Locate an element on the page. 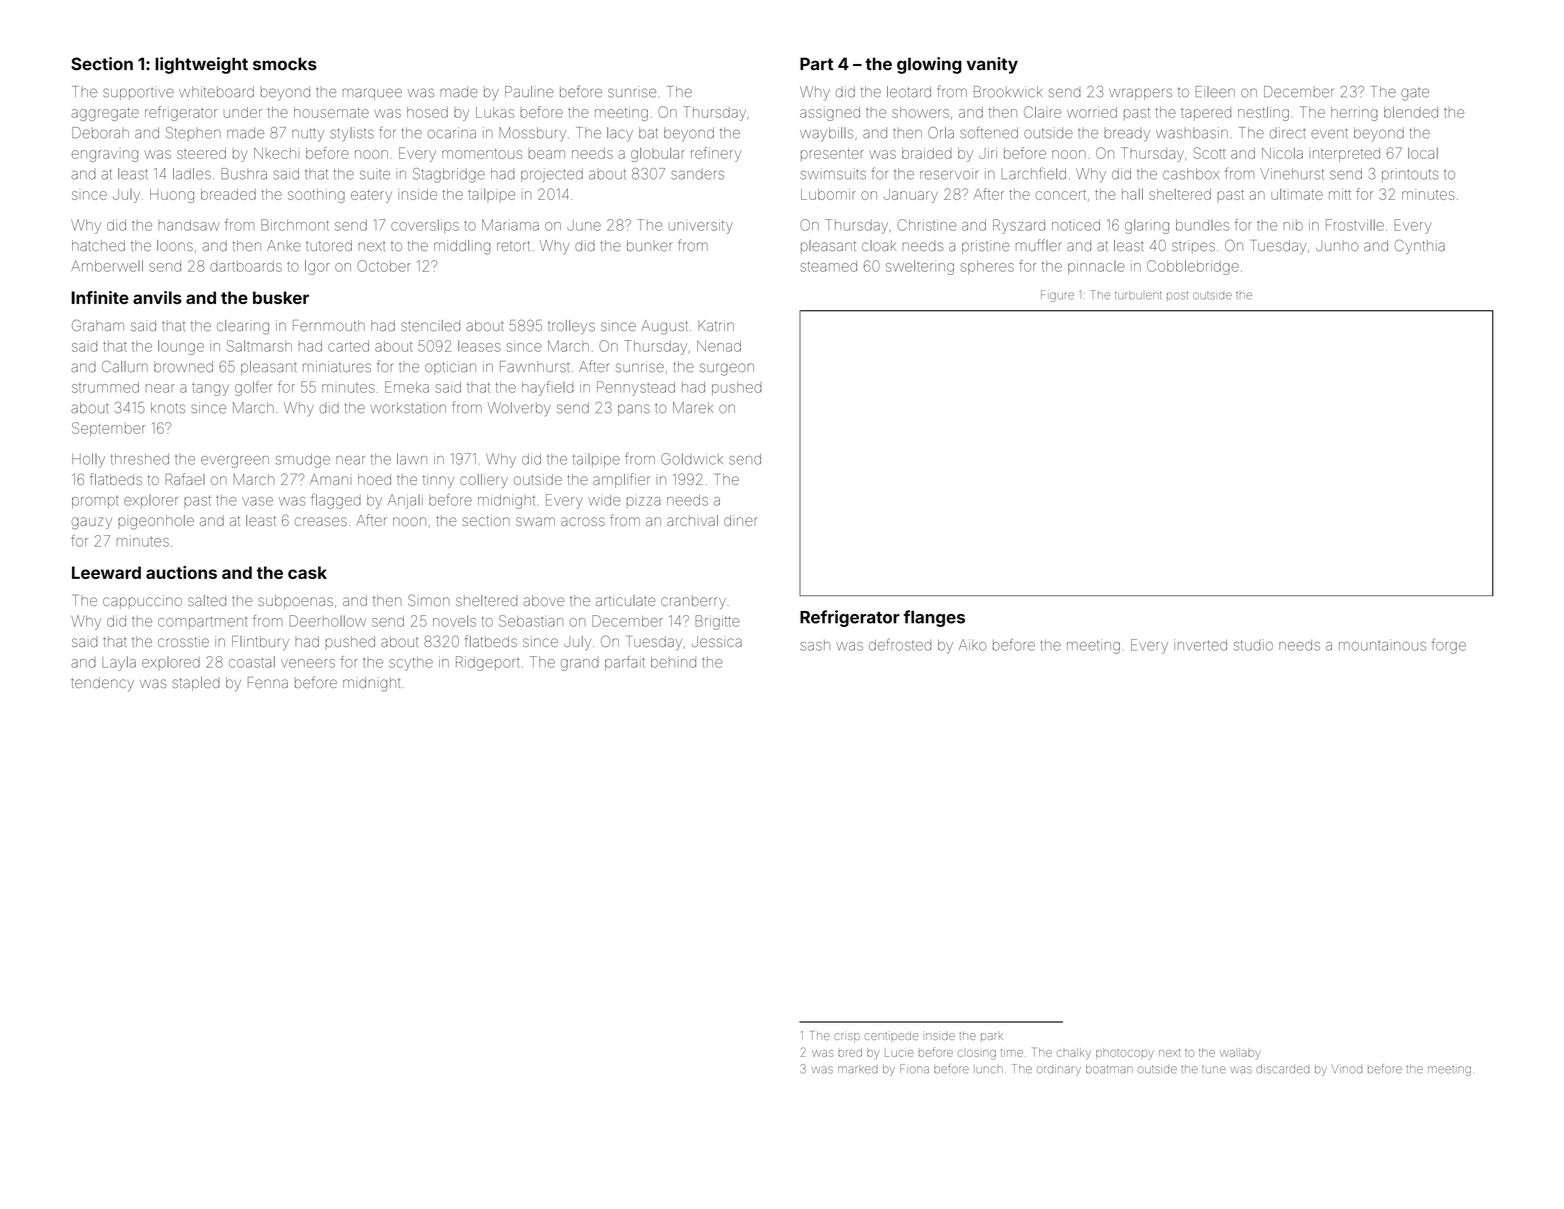 The height and width of the image is (1209, 1564). Rafael is located at coordinates (185, 479).
